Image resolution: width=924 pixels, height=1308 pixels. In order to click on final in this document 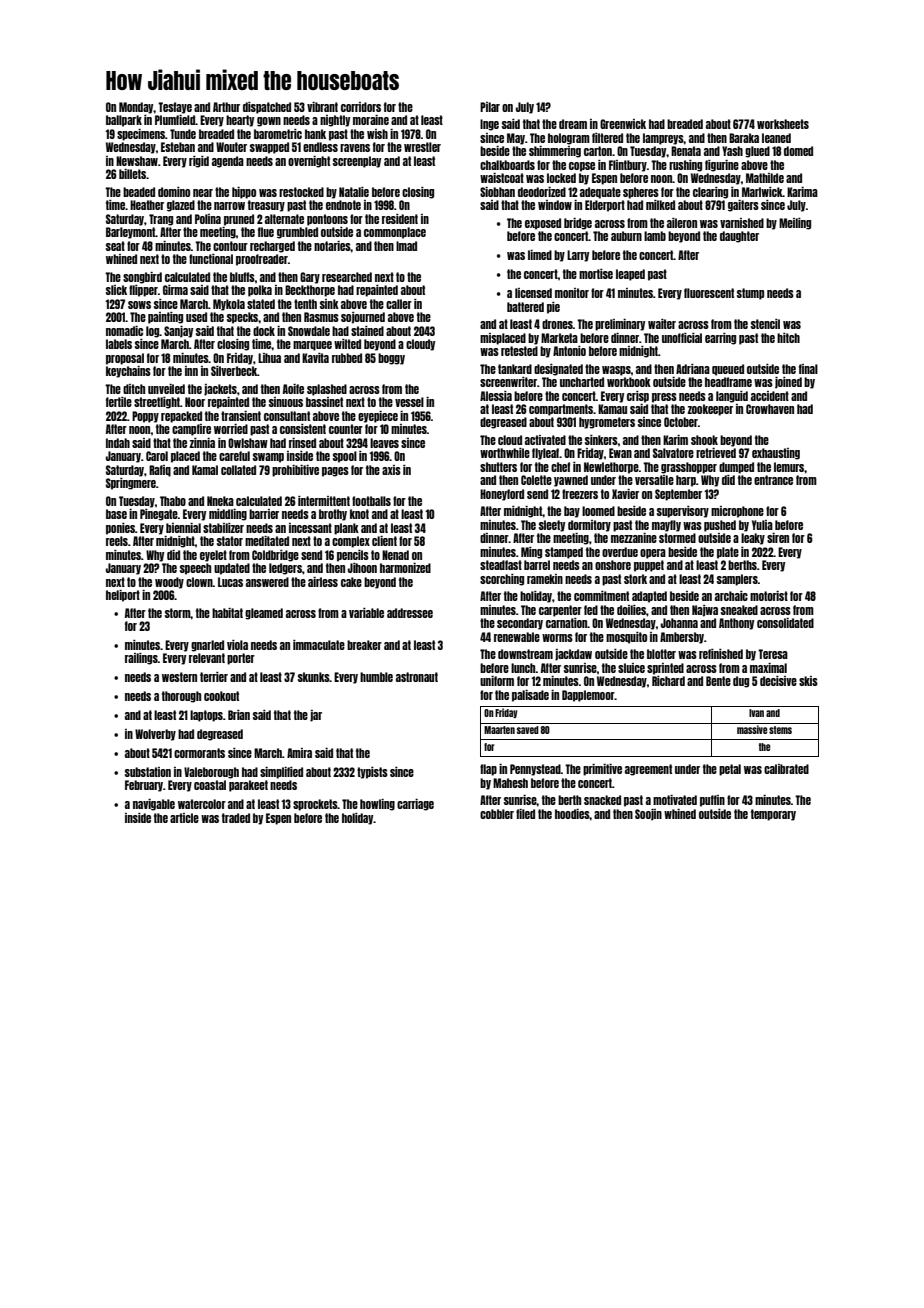, I will do `click(808, 369)`.
